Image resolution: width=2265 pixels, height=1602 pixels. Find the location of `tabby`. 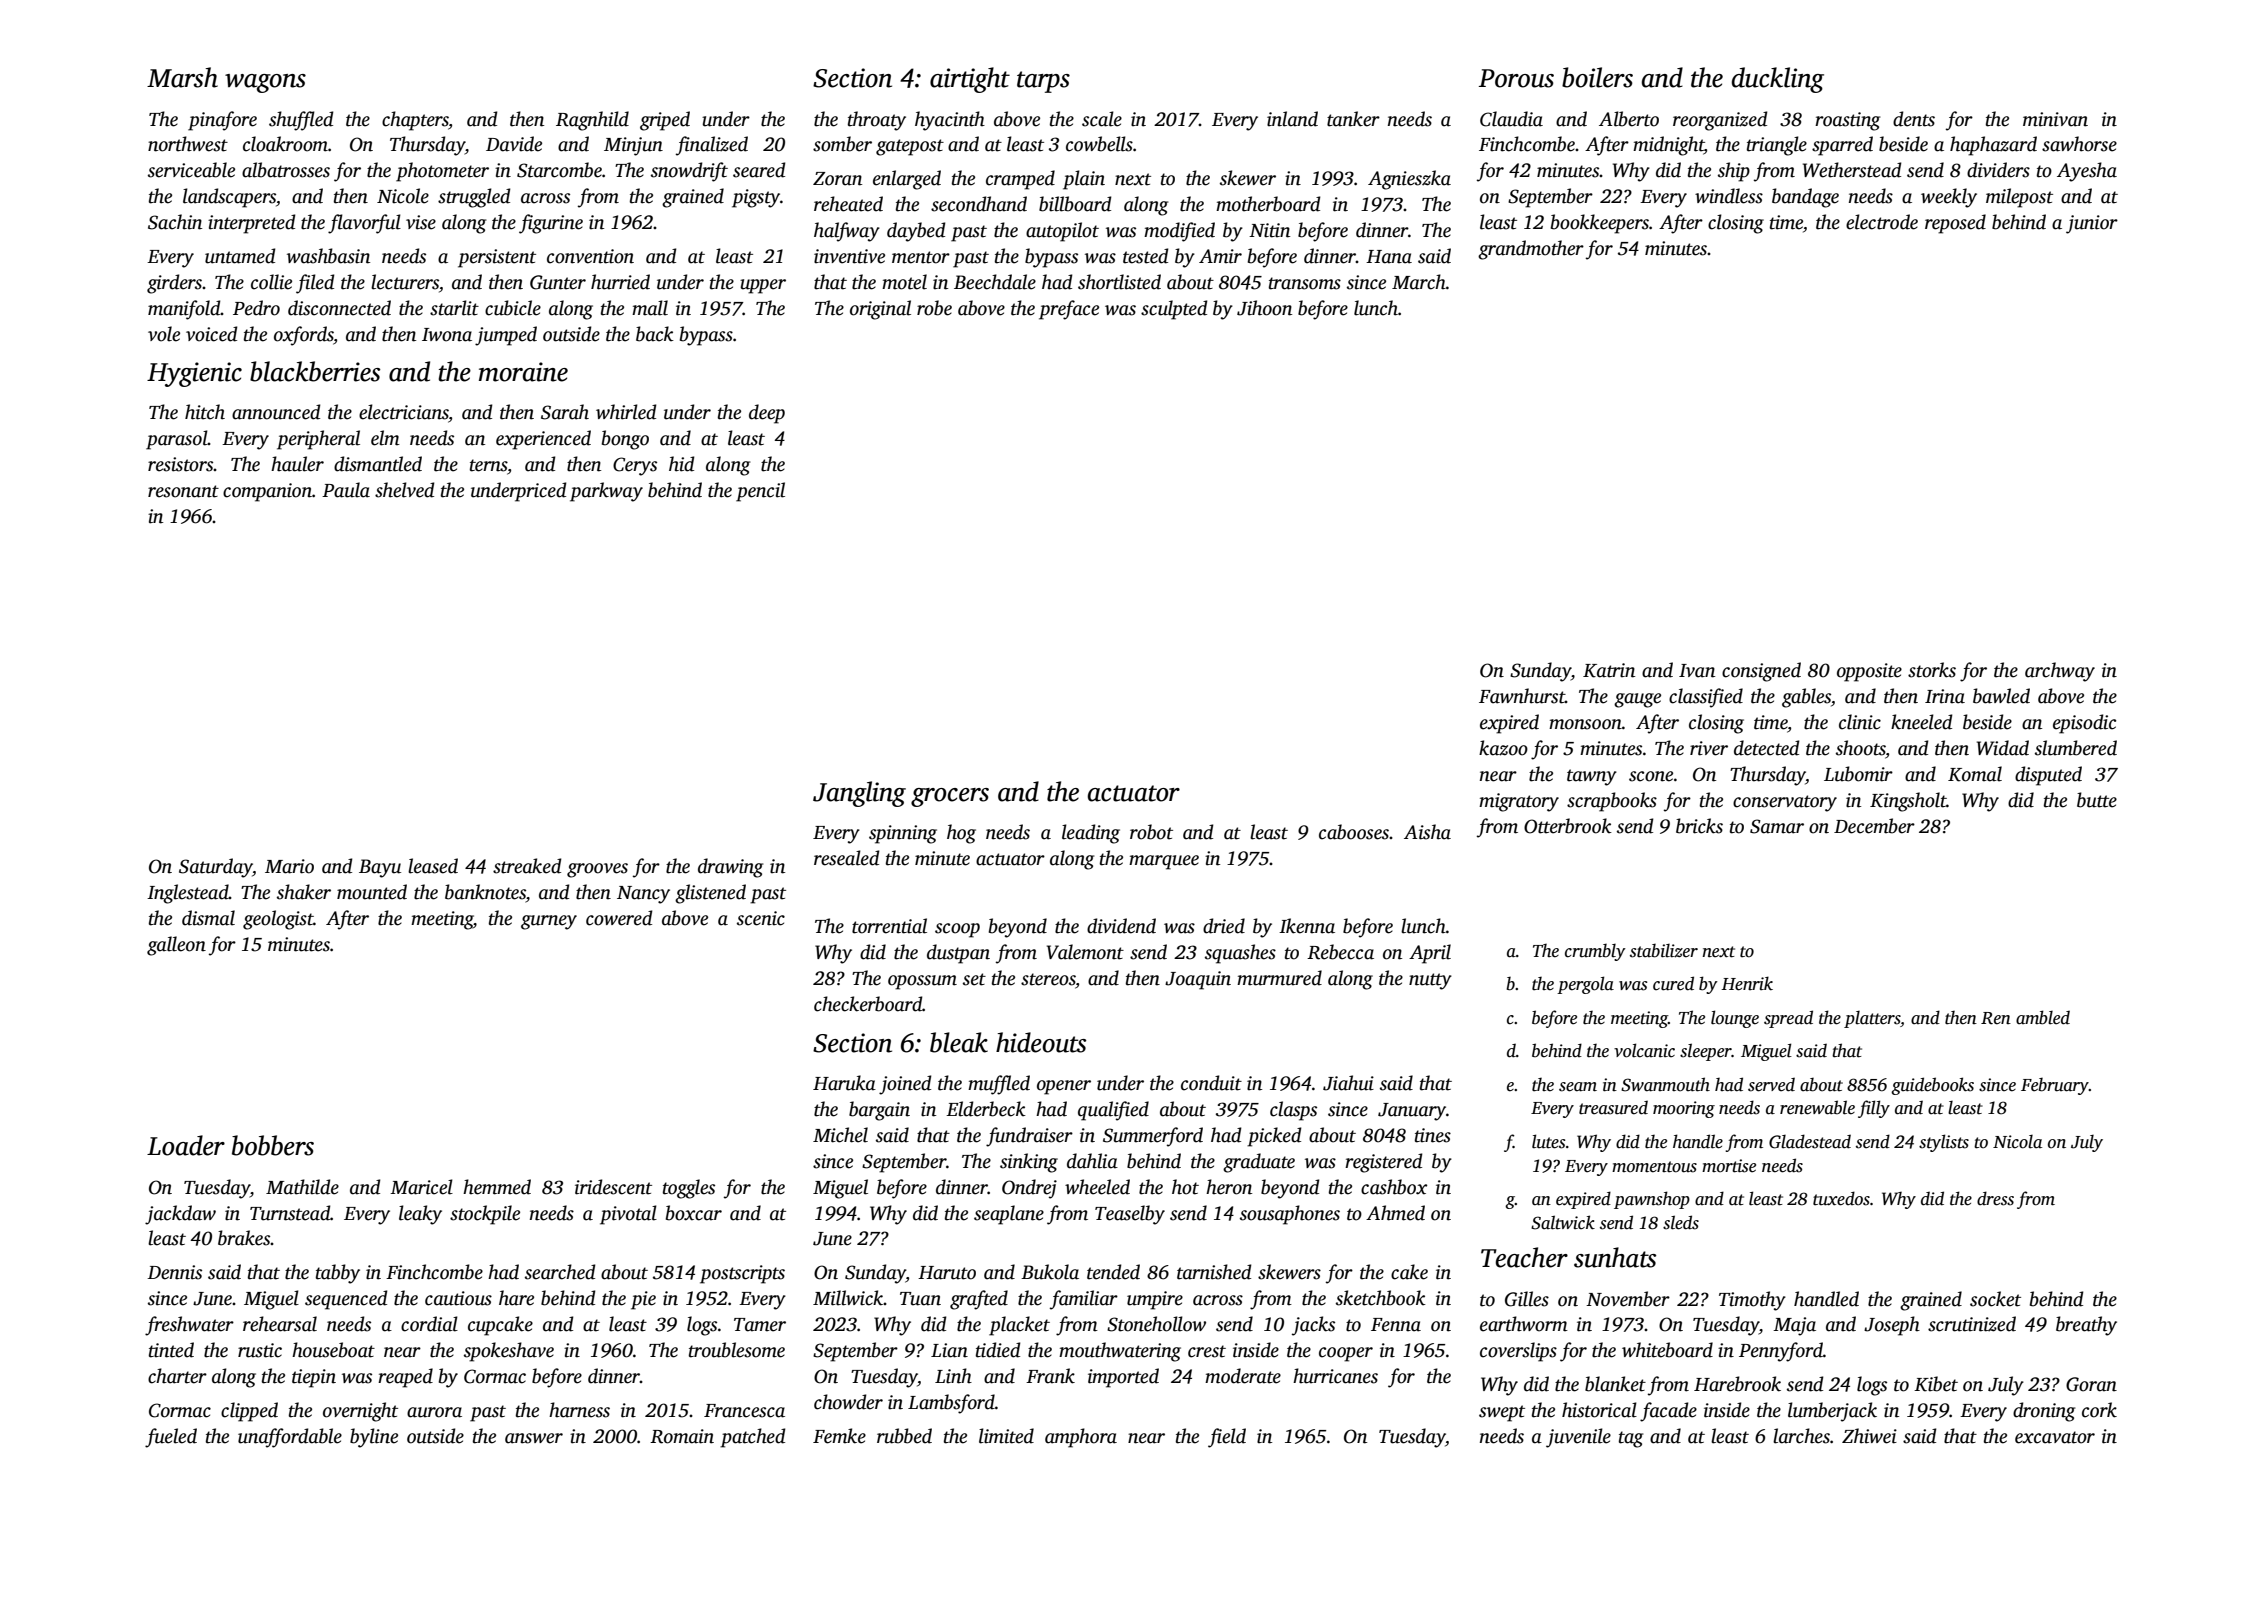

tabby is located at coordinates (338, 1274).
